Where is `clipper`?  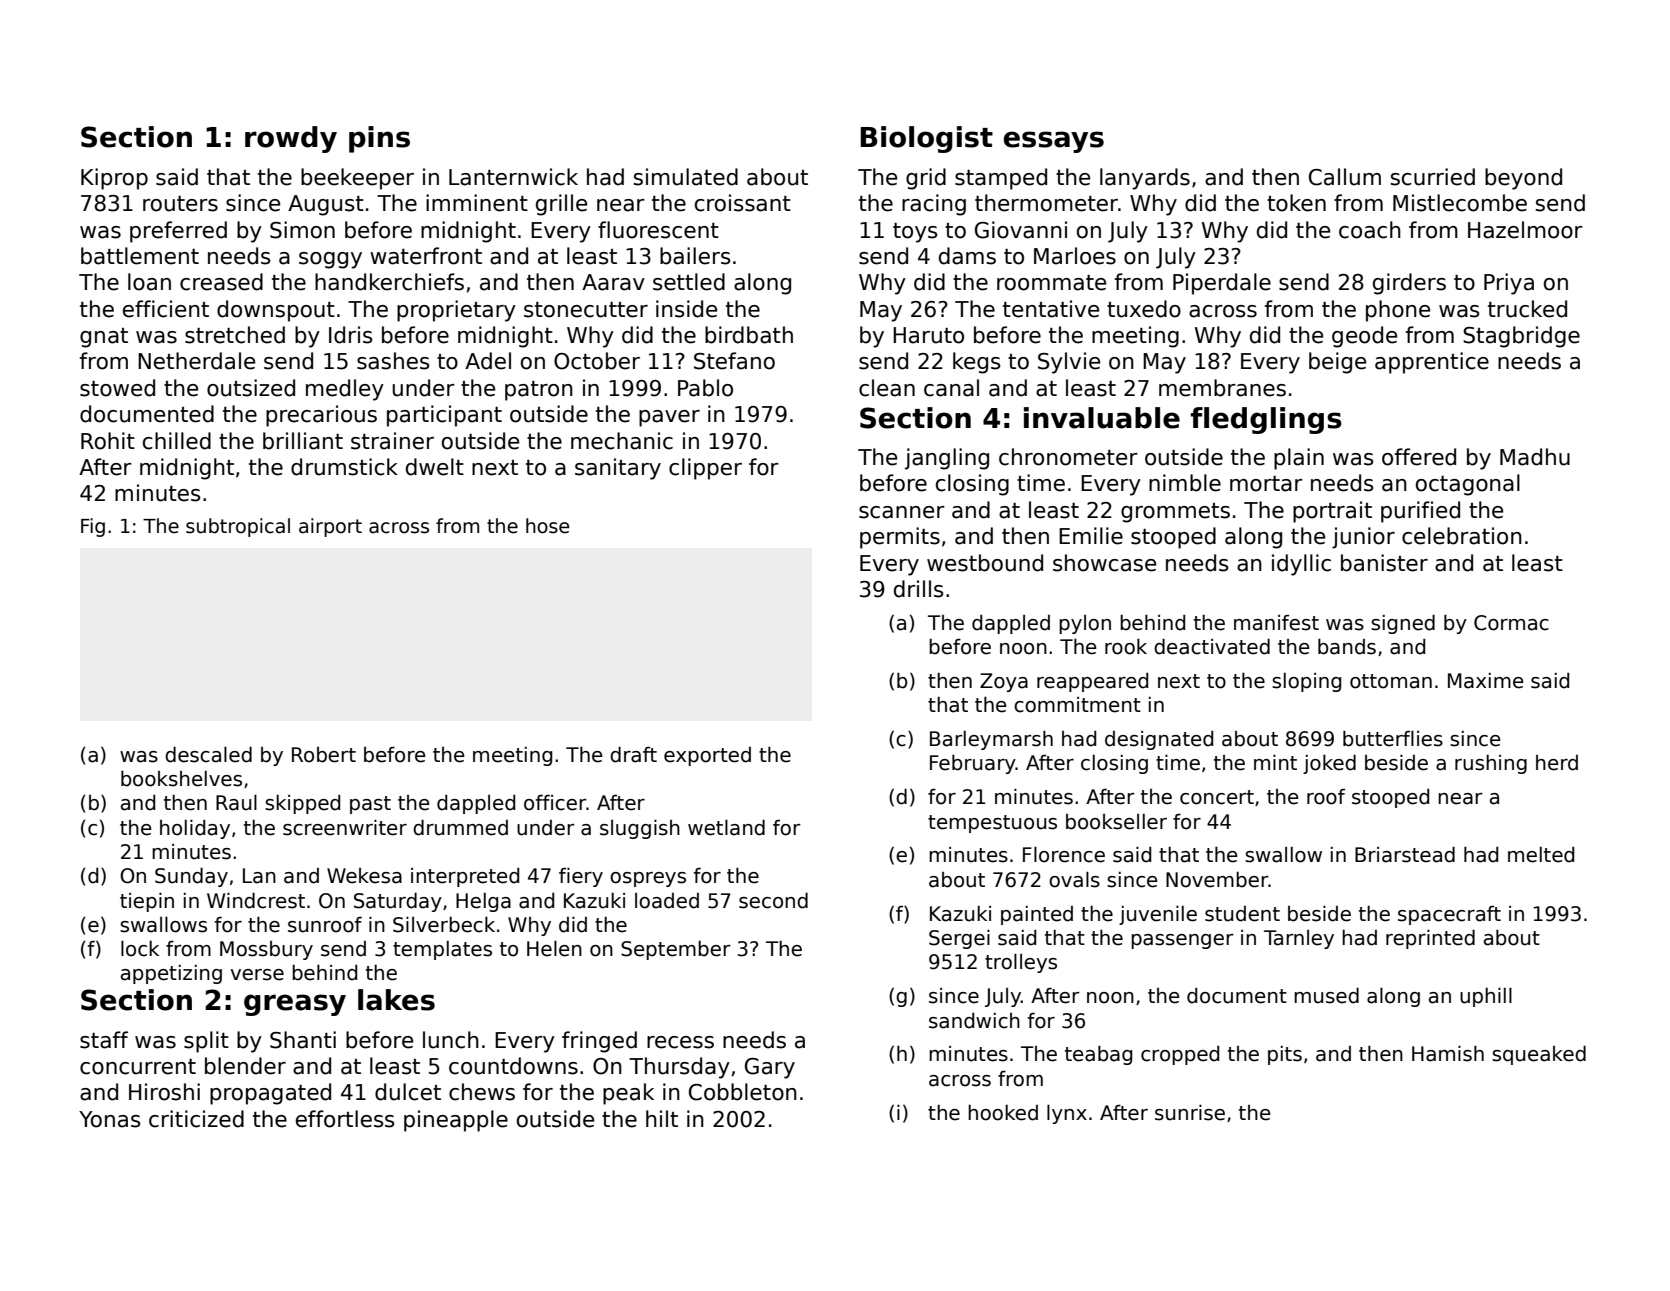
clipper is located at coordinates (705, 469).
